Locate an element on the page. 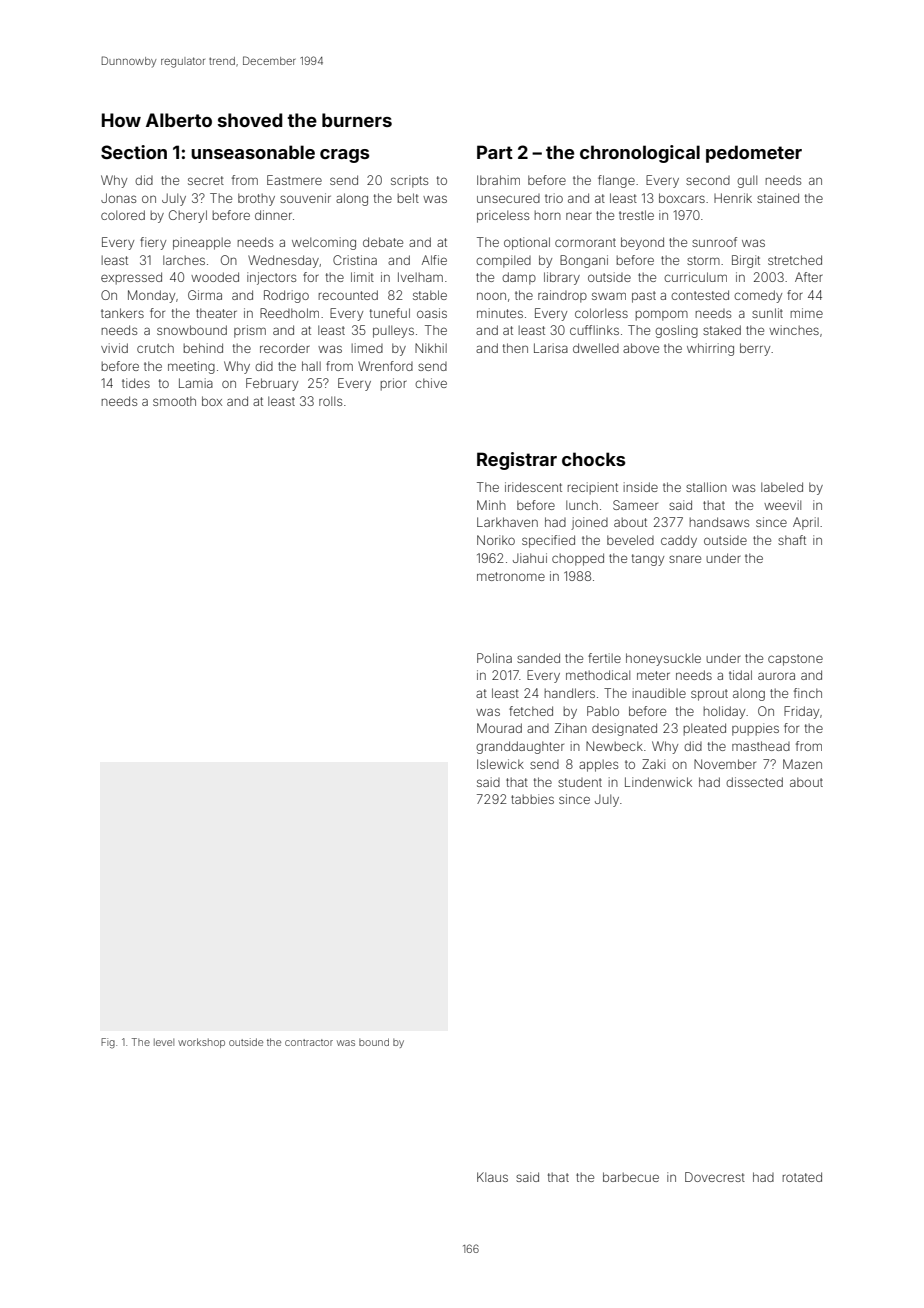 This image has width=924, height=1308. tabbies is located at coordinates (532, 799).
